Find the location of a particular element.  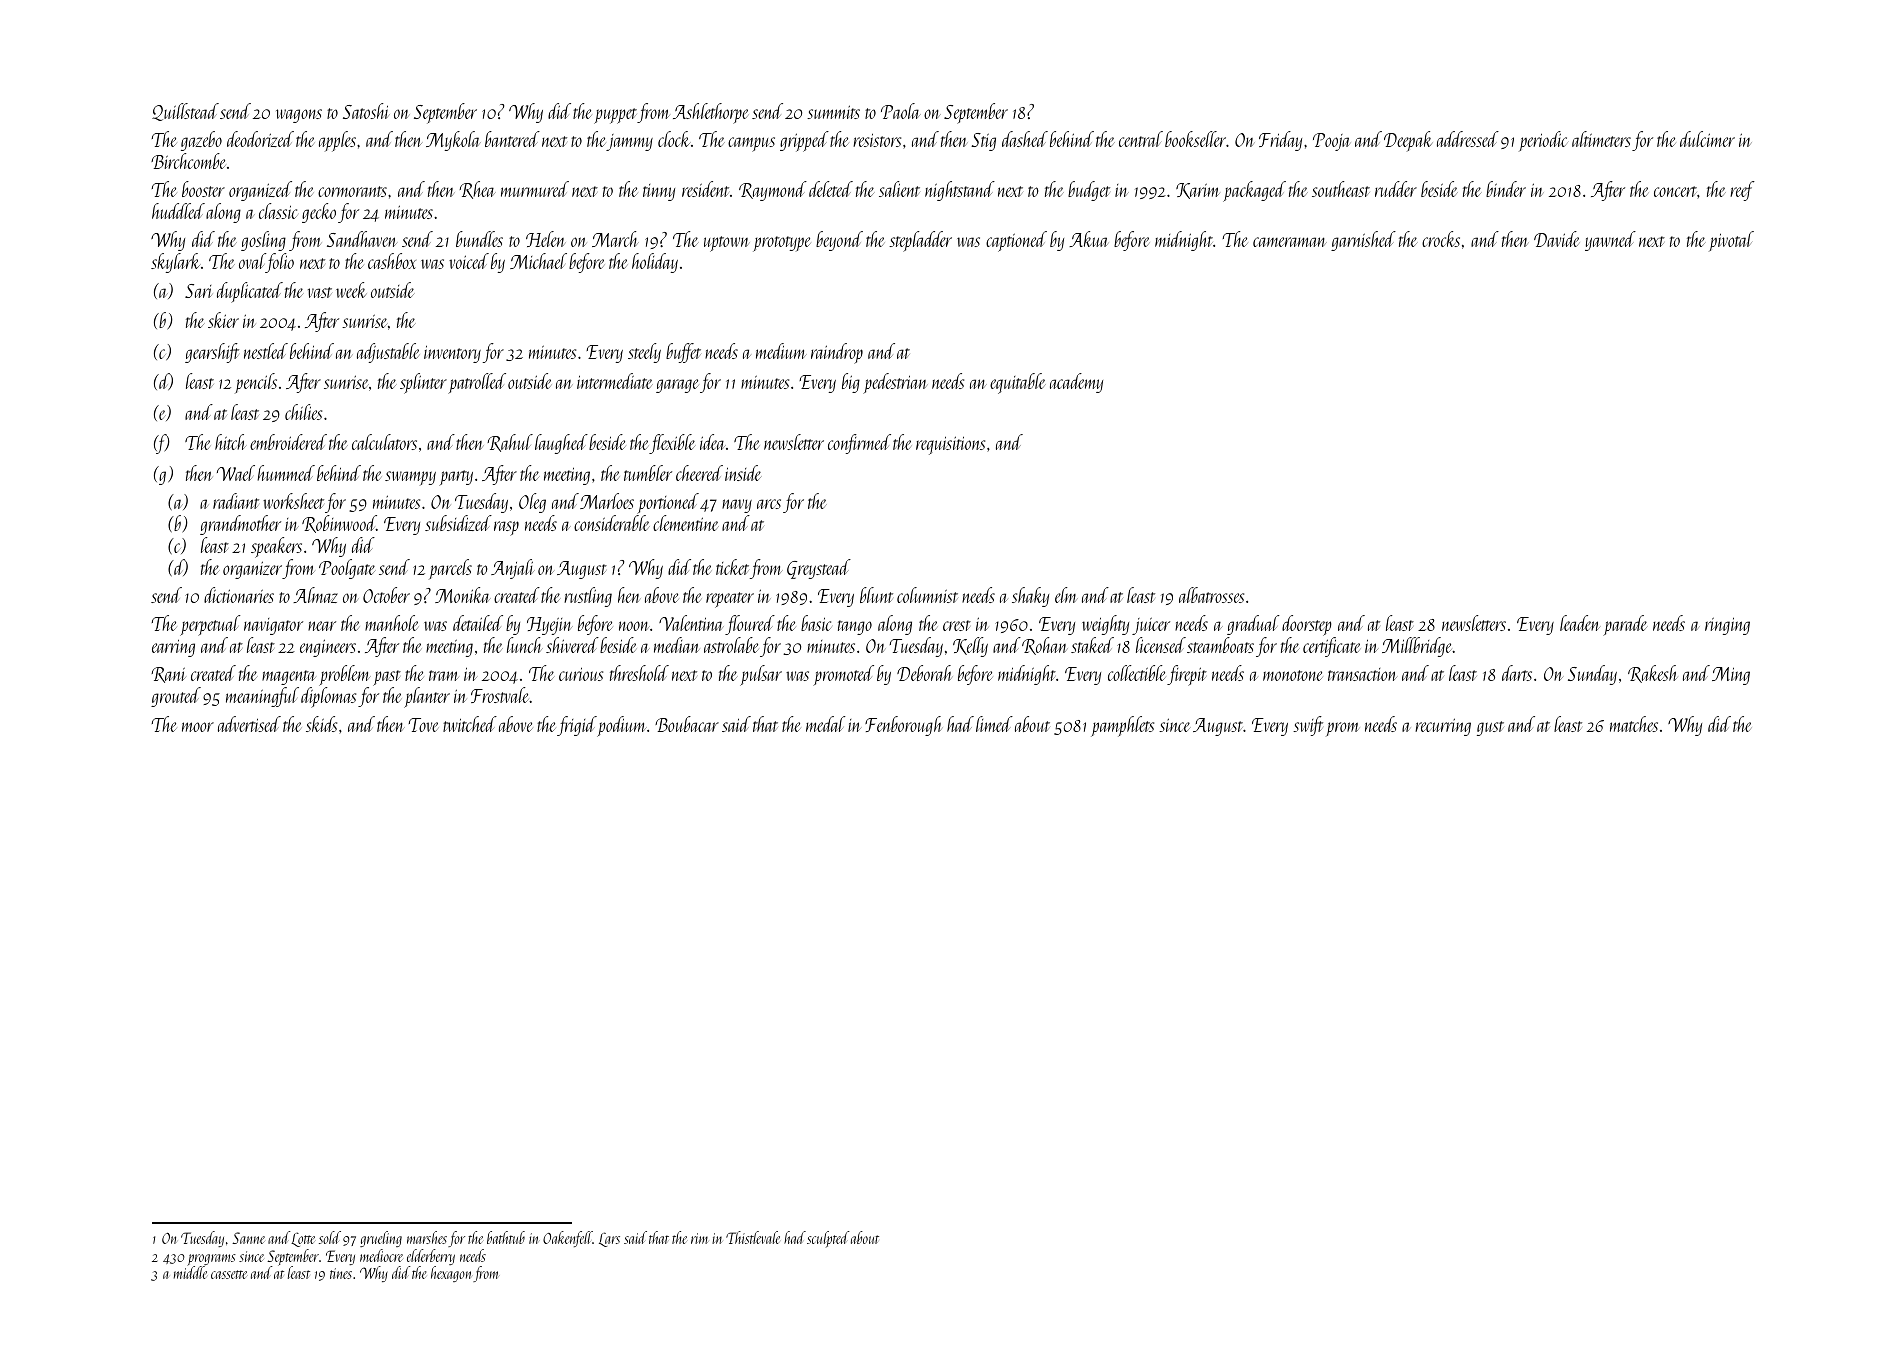

hexagon is located at coordinates (451, 1274).
